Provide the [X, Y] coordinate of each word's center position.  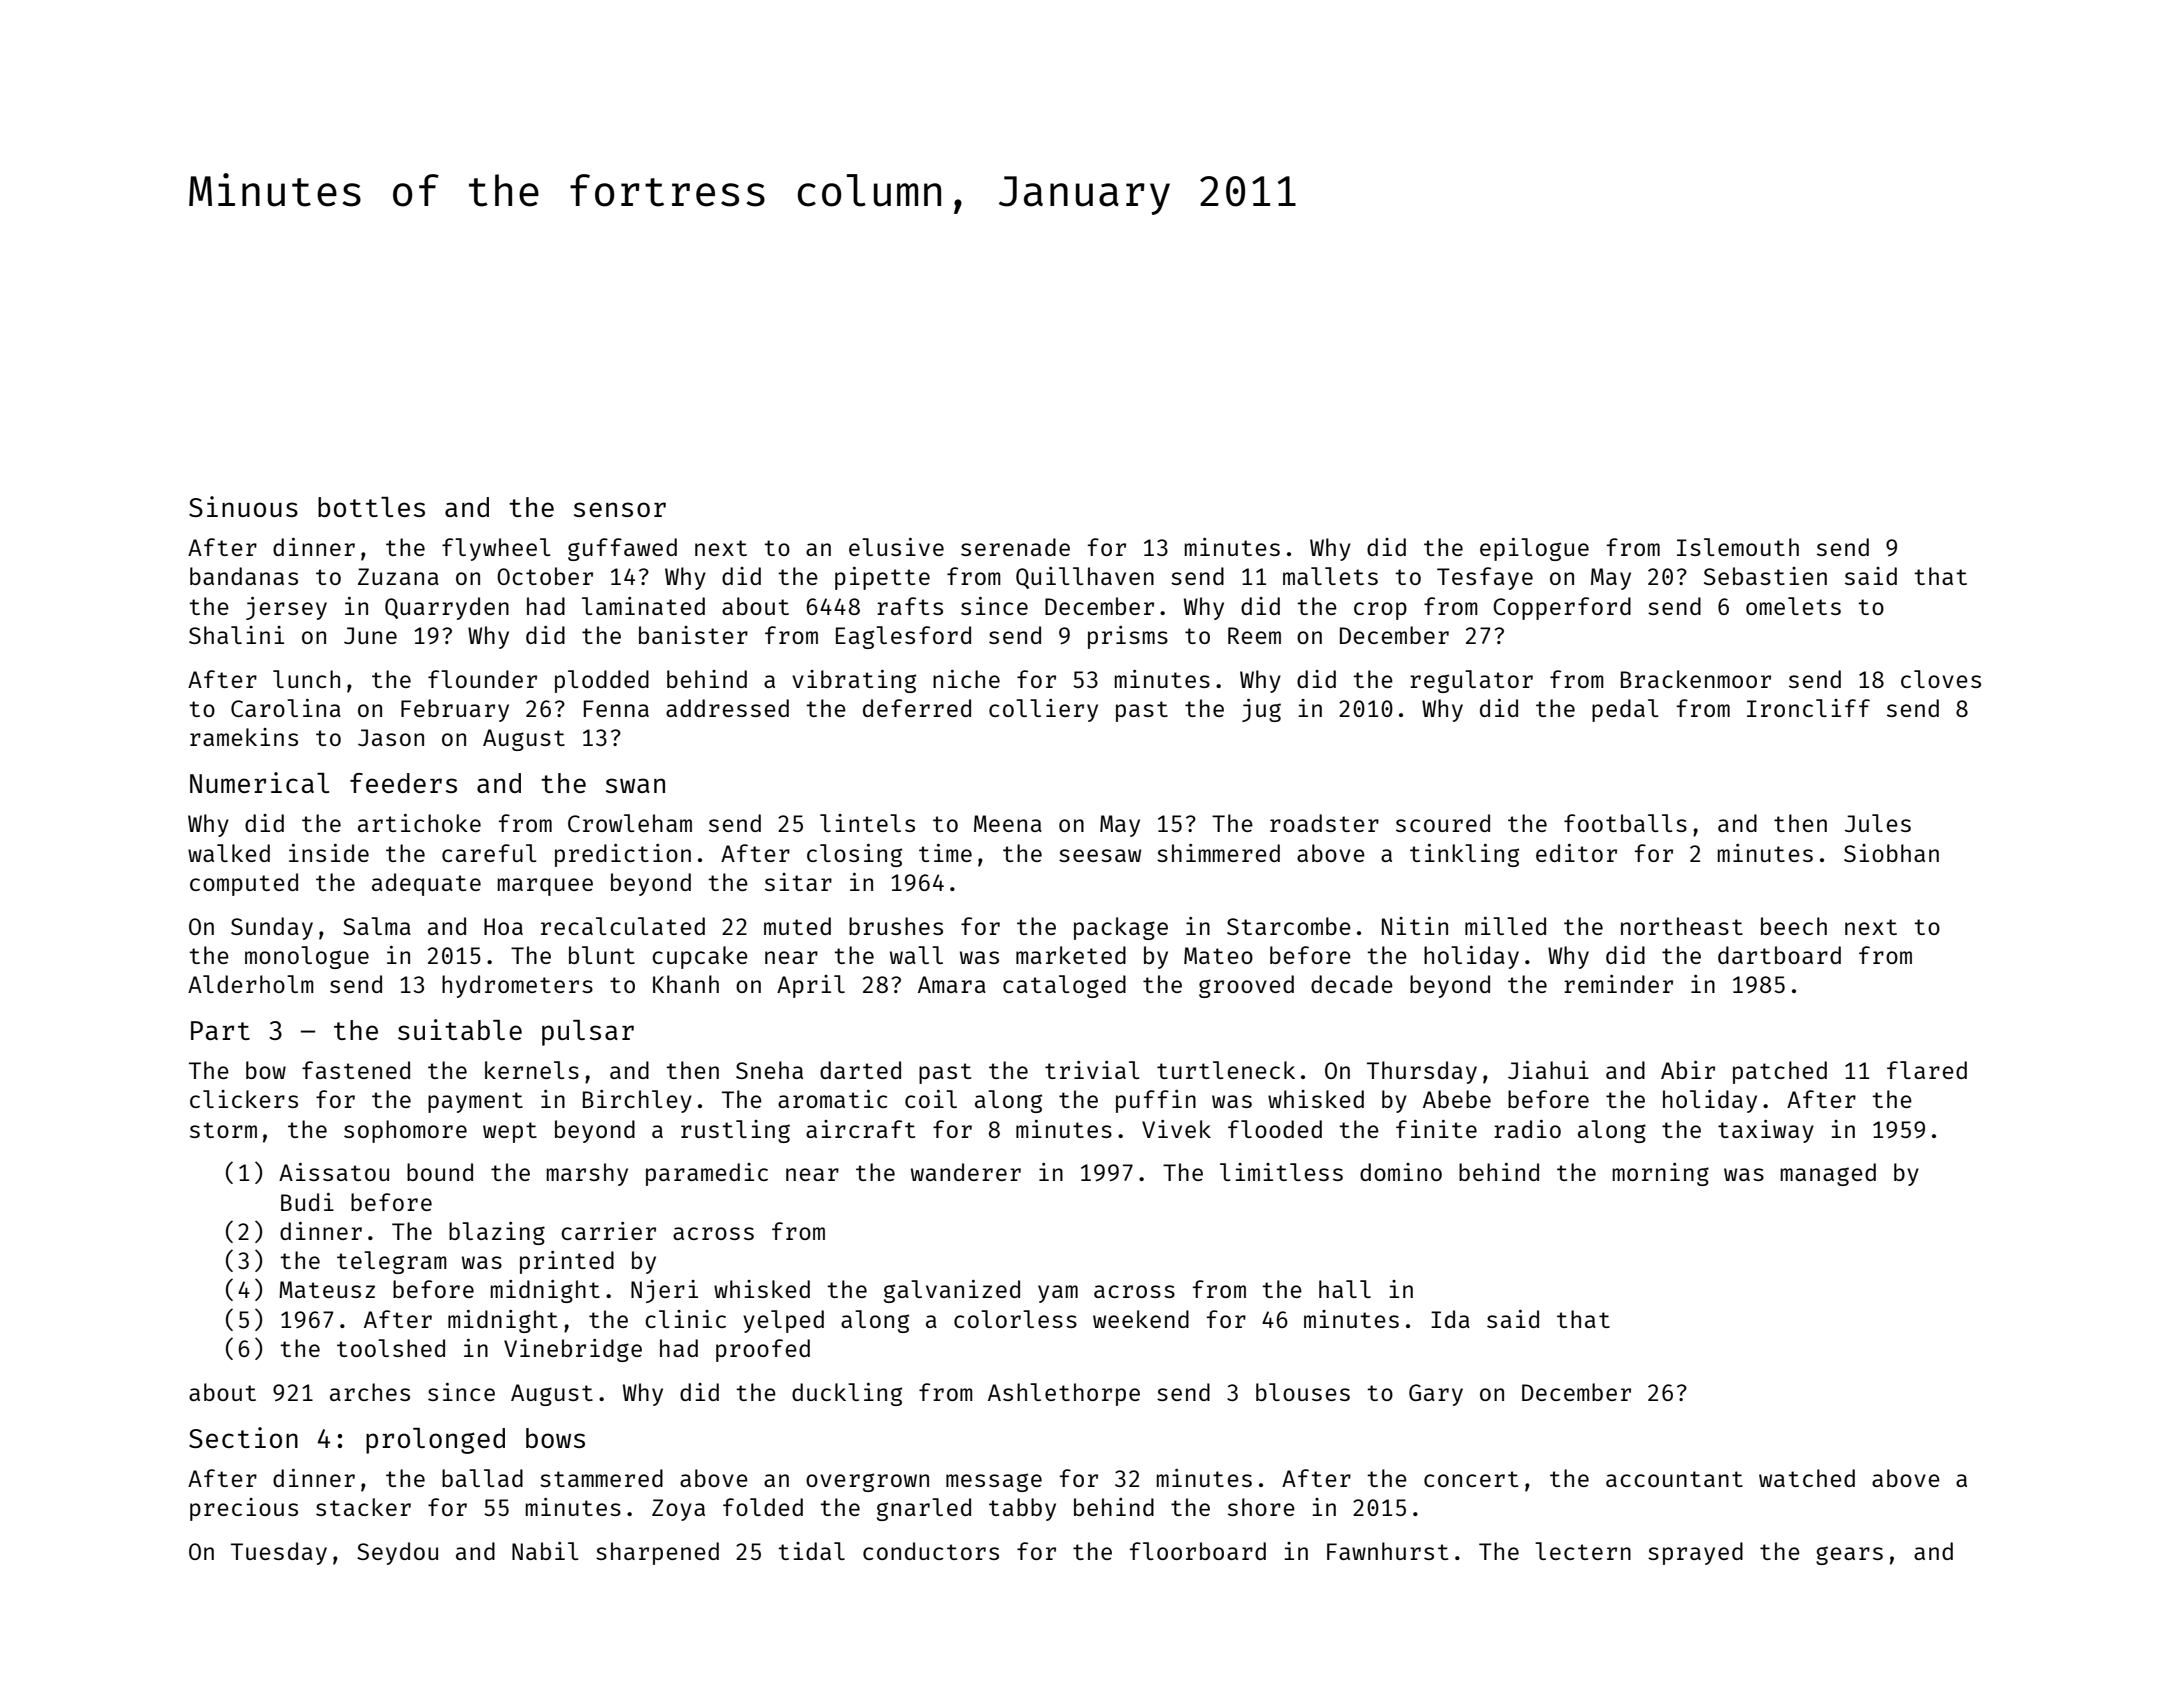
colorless [1015, 1319]
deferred [917, 708]
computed [244, 884]
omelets [1793, 606]
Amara [952, 984]
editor [1576, 853]
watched [1807, 1478]
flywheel [496, 549]
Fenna [616, 708]
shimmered [1218, 853]
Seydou [397, 1553]
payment [475, 1102]
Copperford [1562, 608]
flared [1927, 1070]
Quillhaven [1085, 578]
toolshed [391, 1348]
